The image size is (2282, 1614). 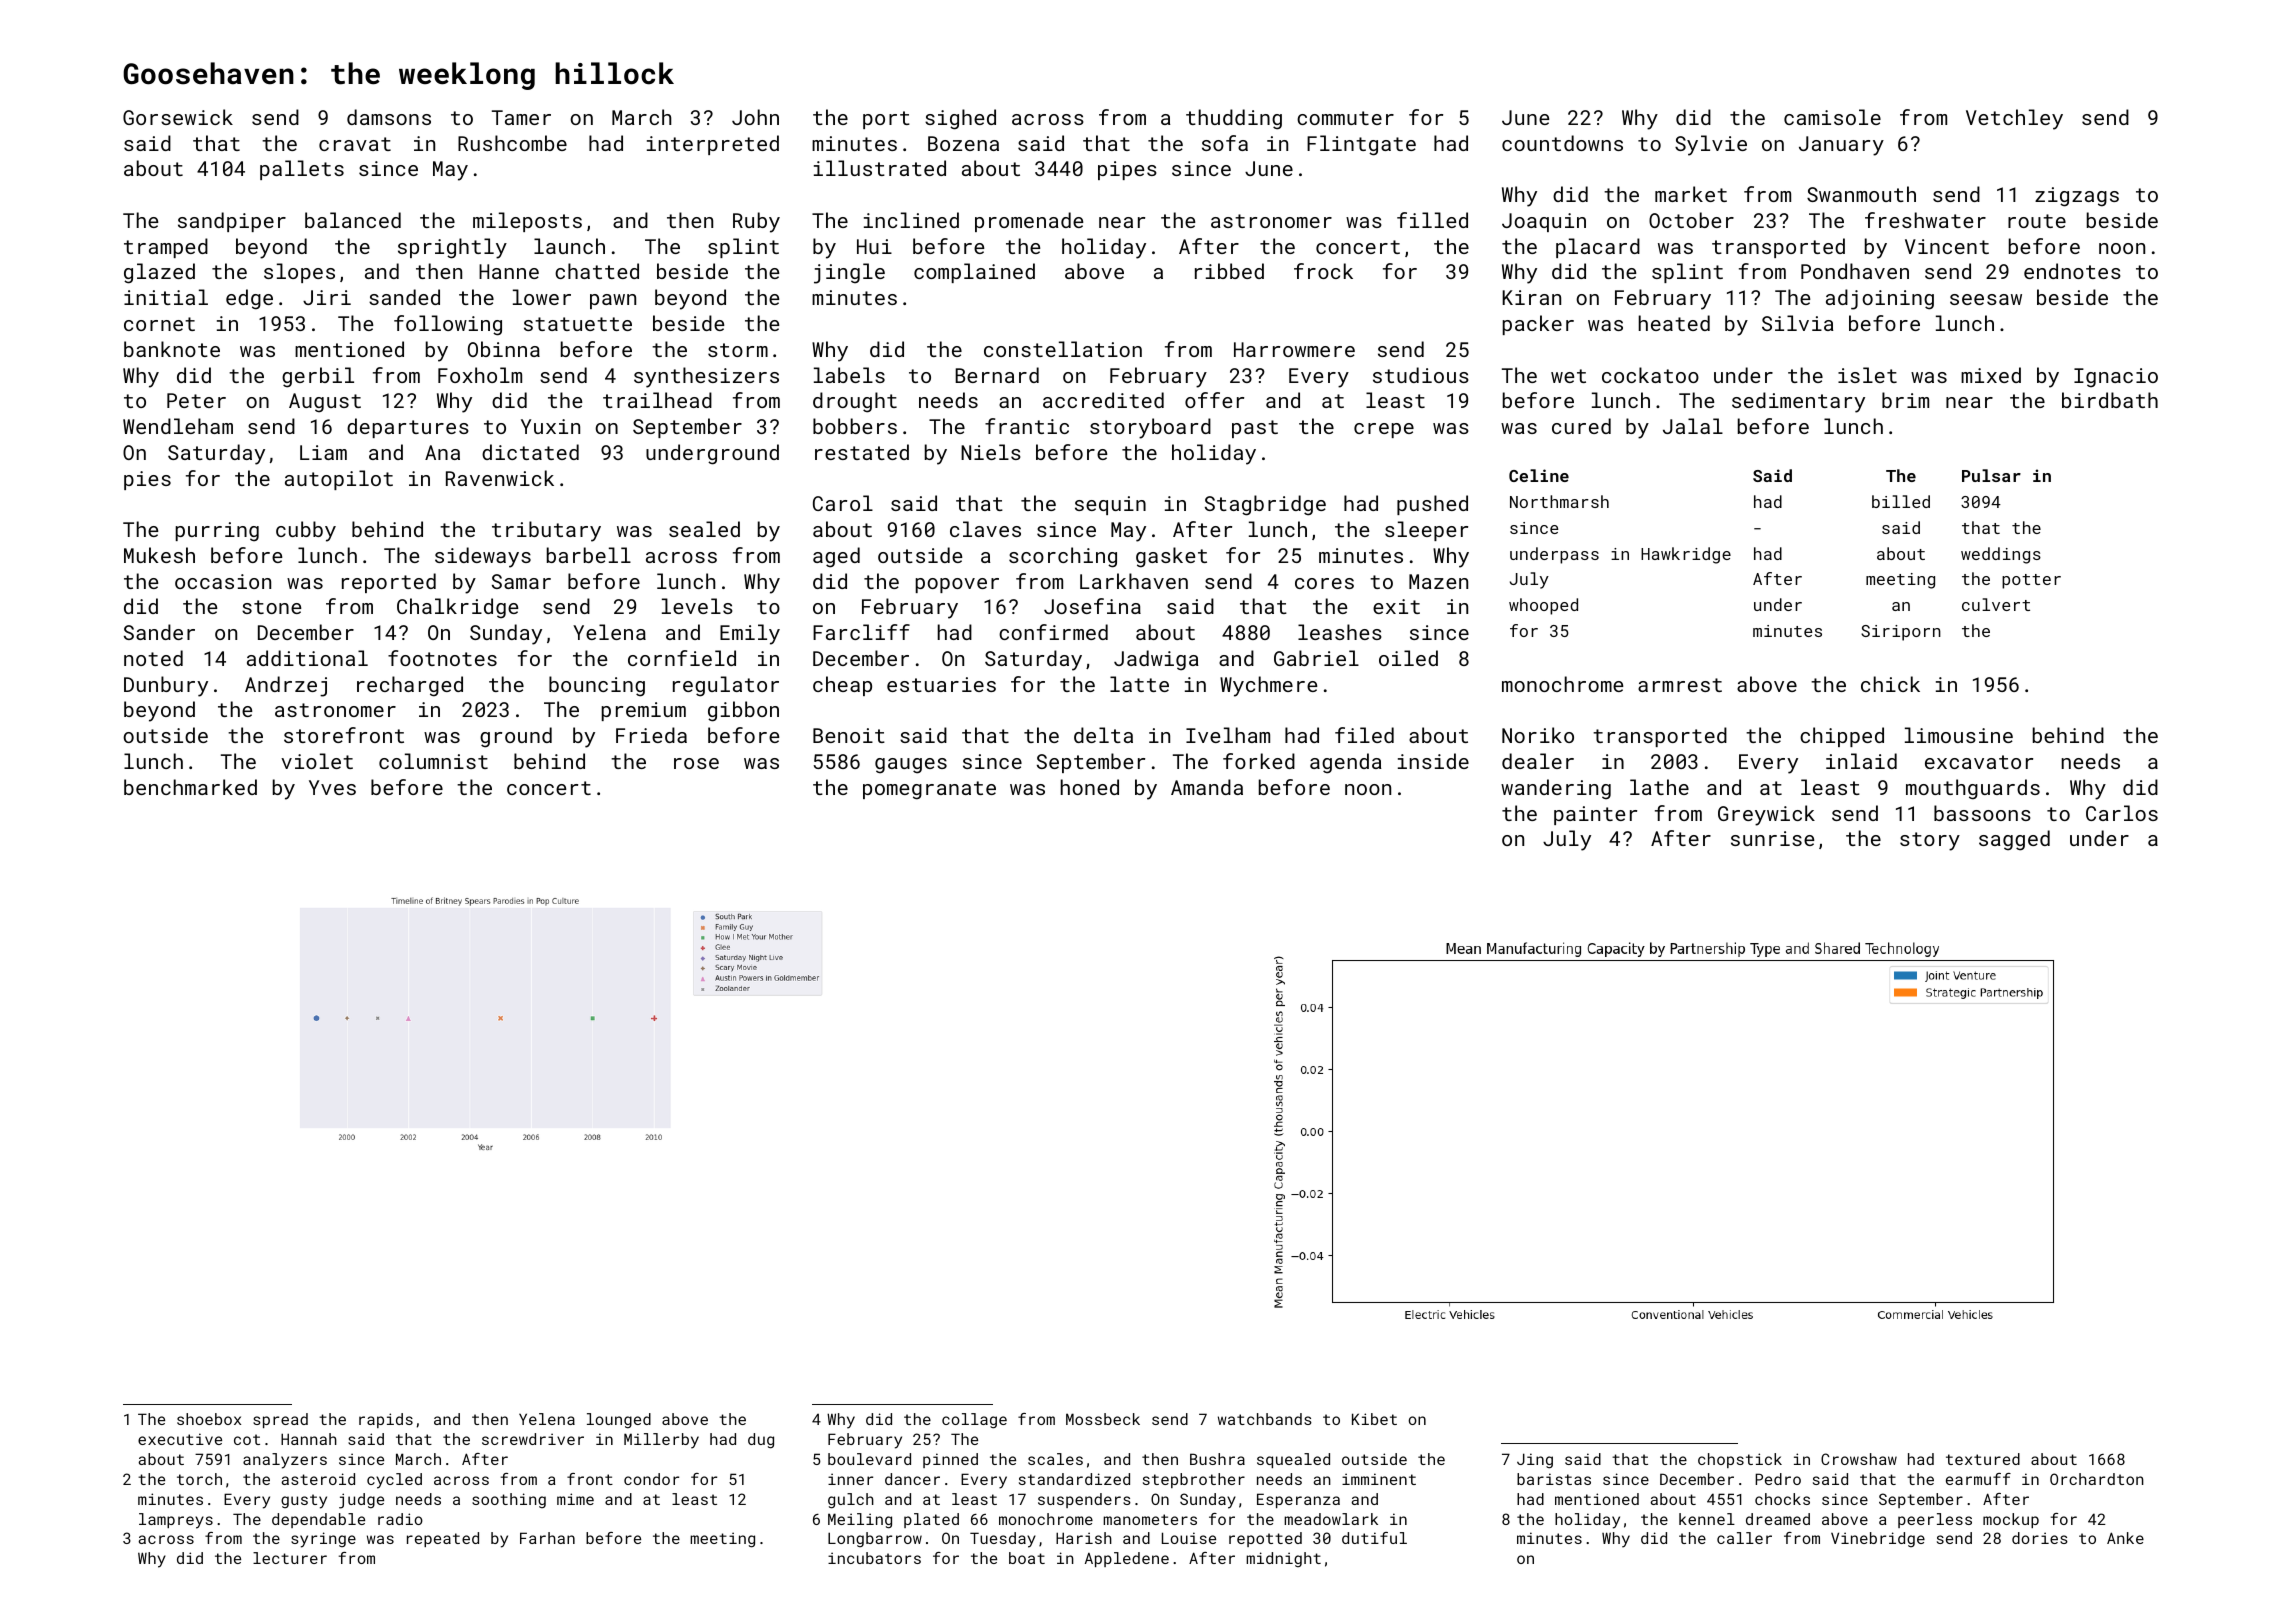 I want to click on adjoining, so click(x=1880, y=299).
